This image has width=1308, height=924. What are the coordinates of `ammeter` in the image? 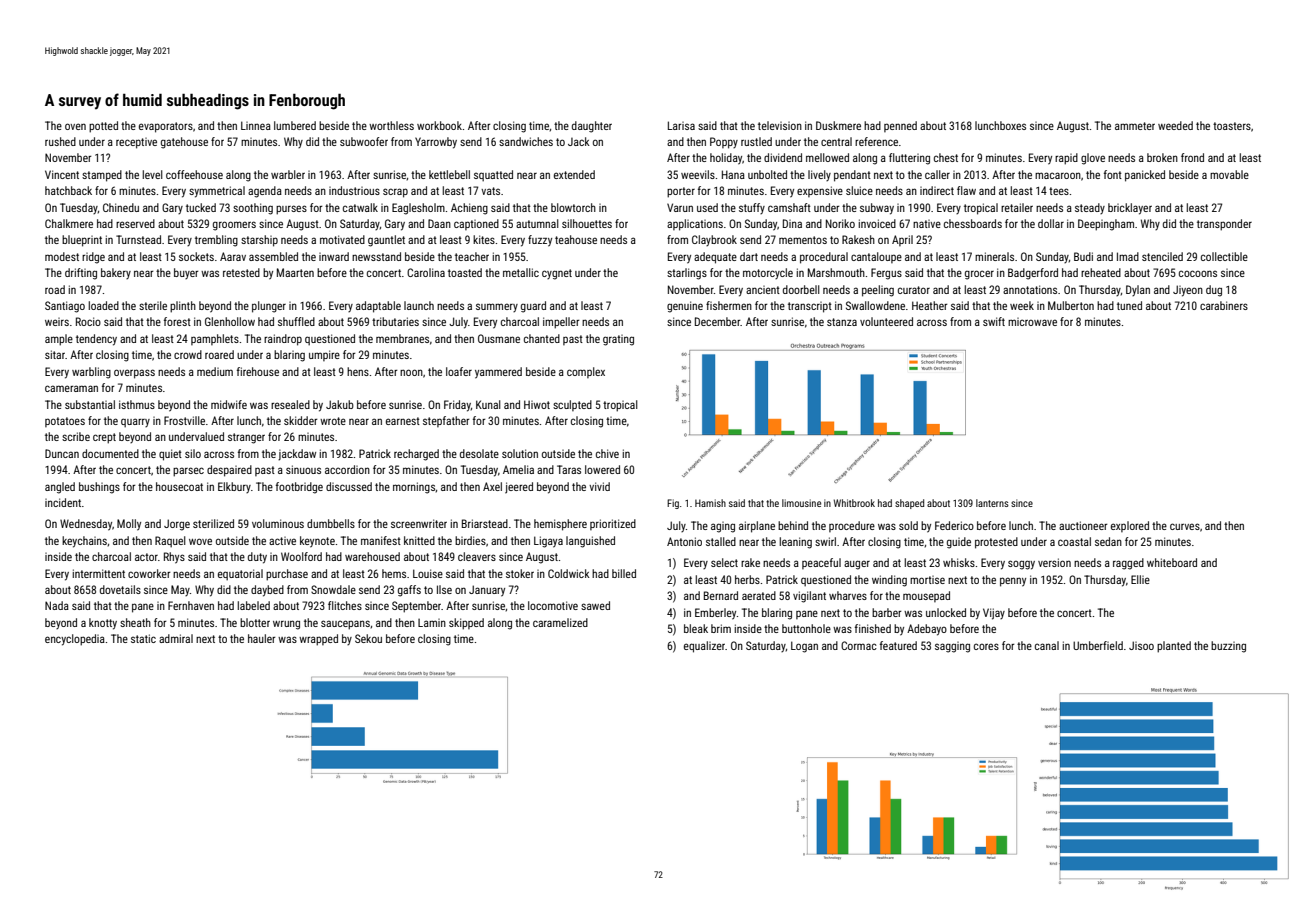 It's located at (1135, 126).
